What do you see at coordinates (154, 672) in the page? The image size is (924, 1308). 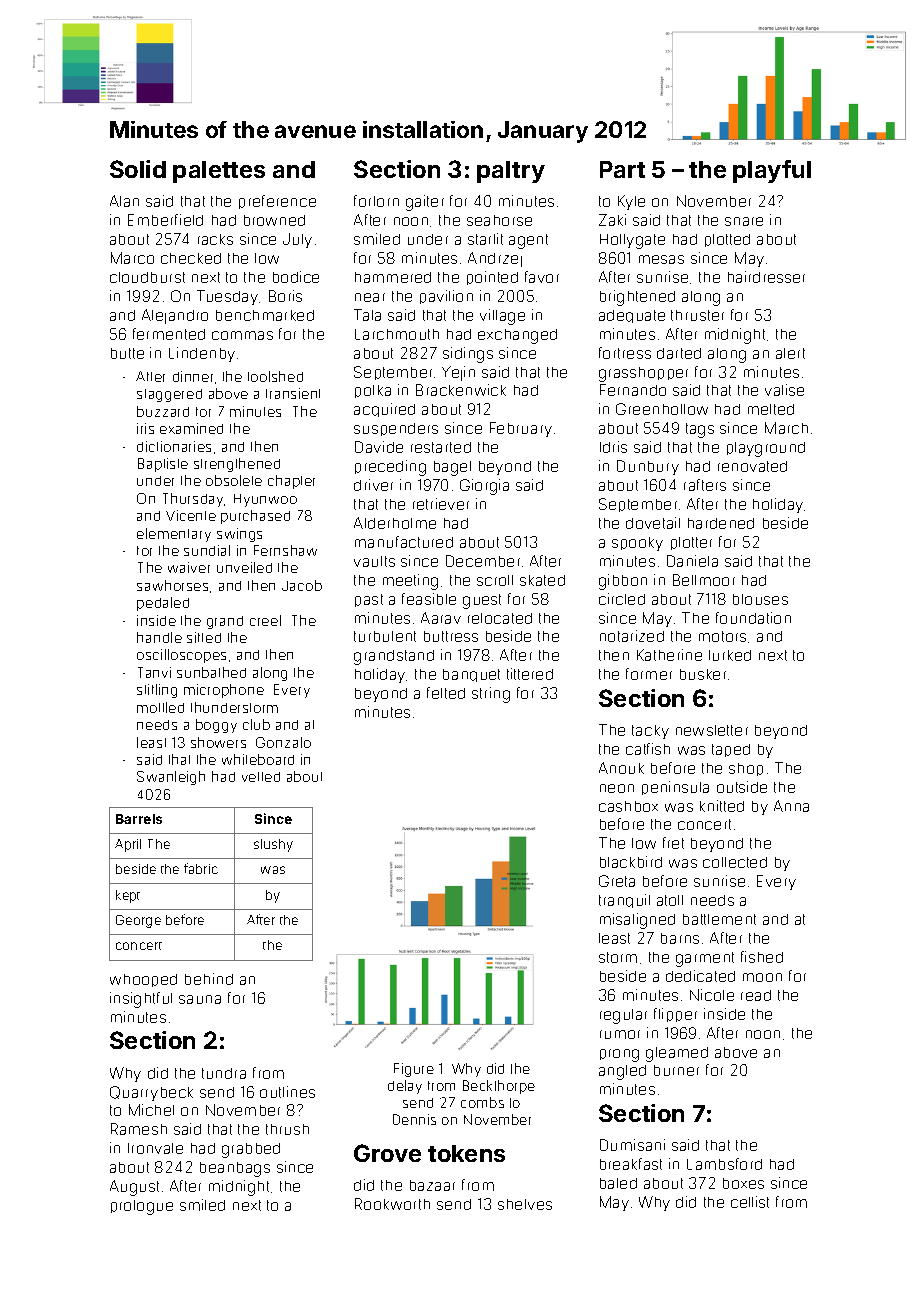 I see `Tanvi` at bounding box center [154, 672].
